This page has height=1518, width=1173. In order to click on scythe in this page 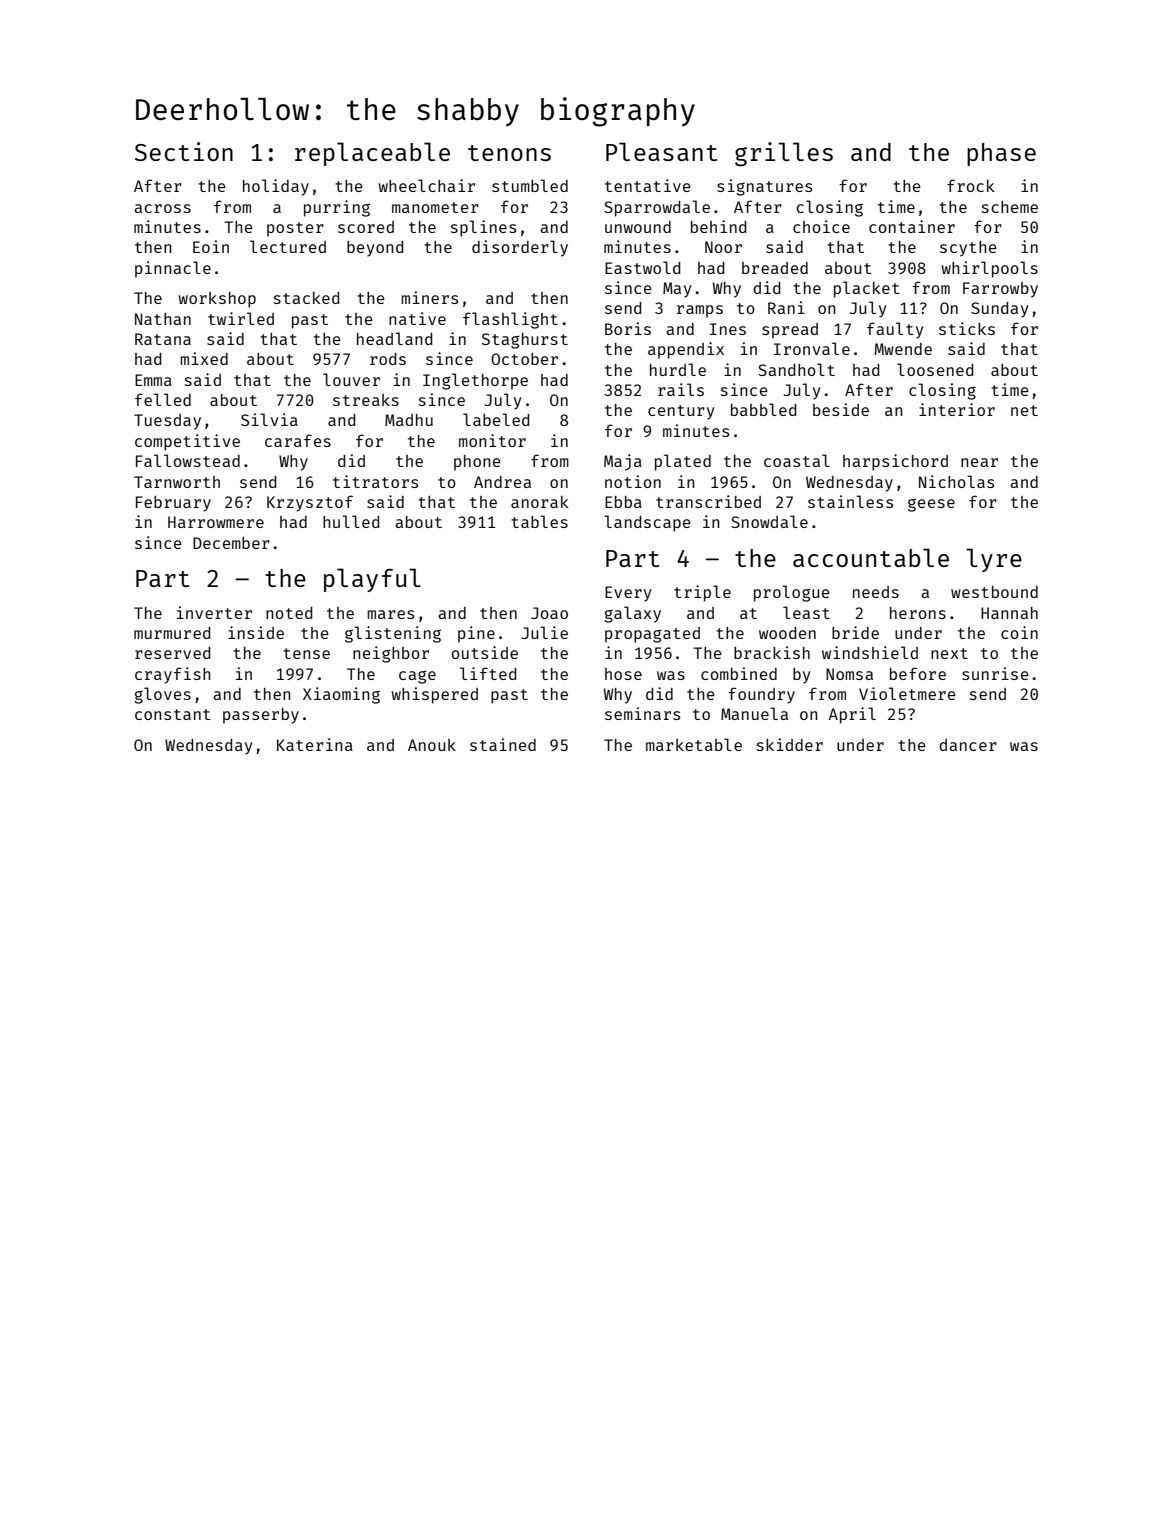, I will do `click(968, 249)`.
